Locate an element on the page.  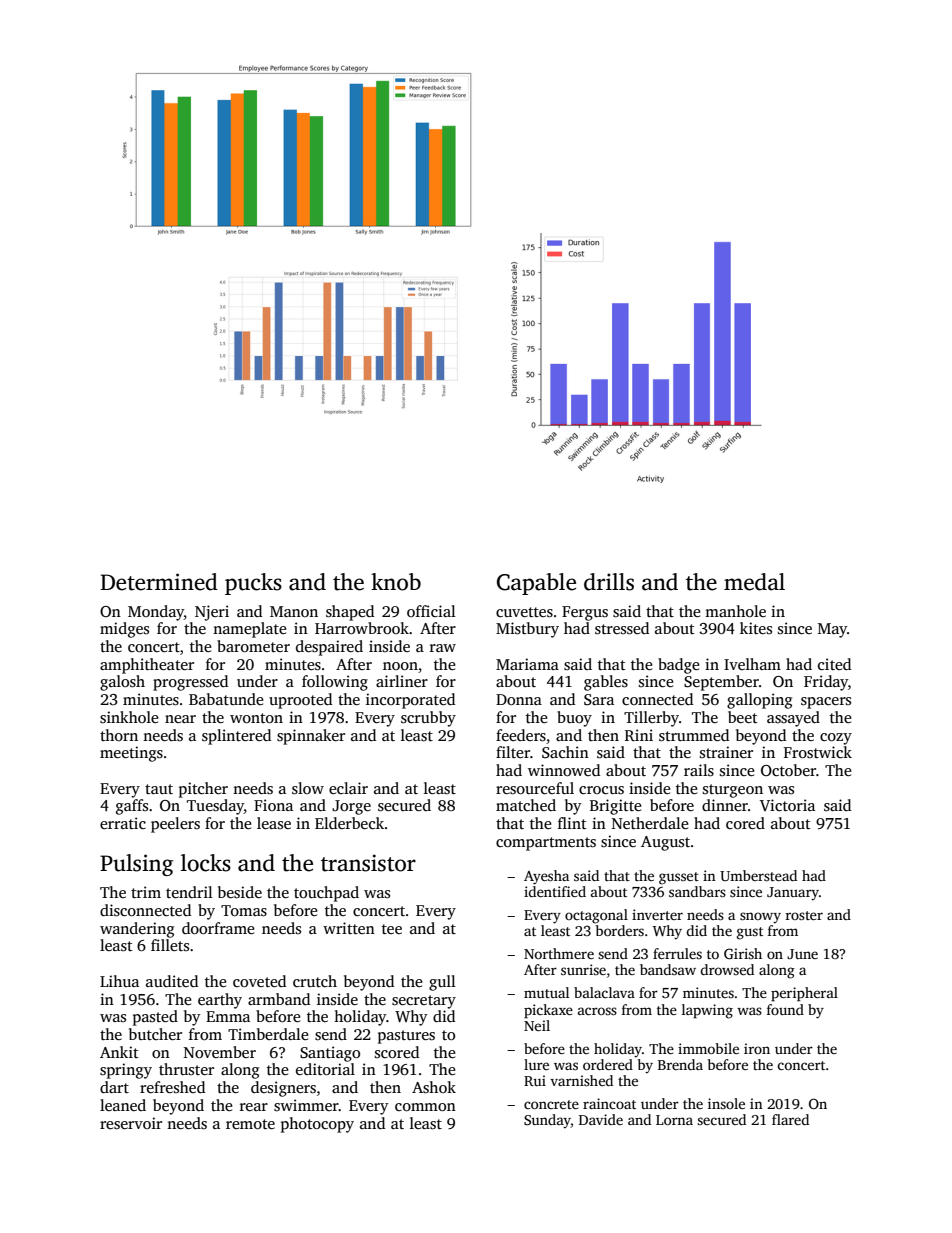
Ankit is located at coordinates (119, 1052).
